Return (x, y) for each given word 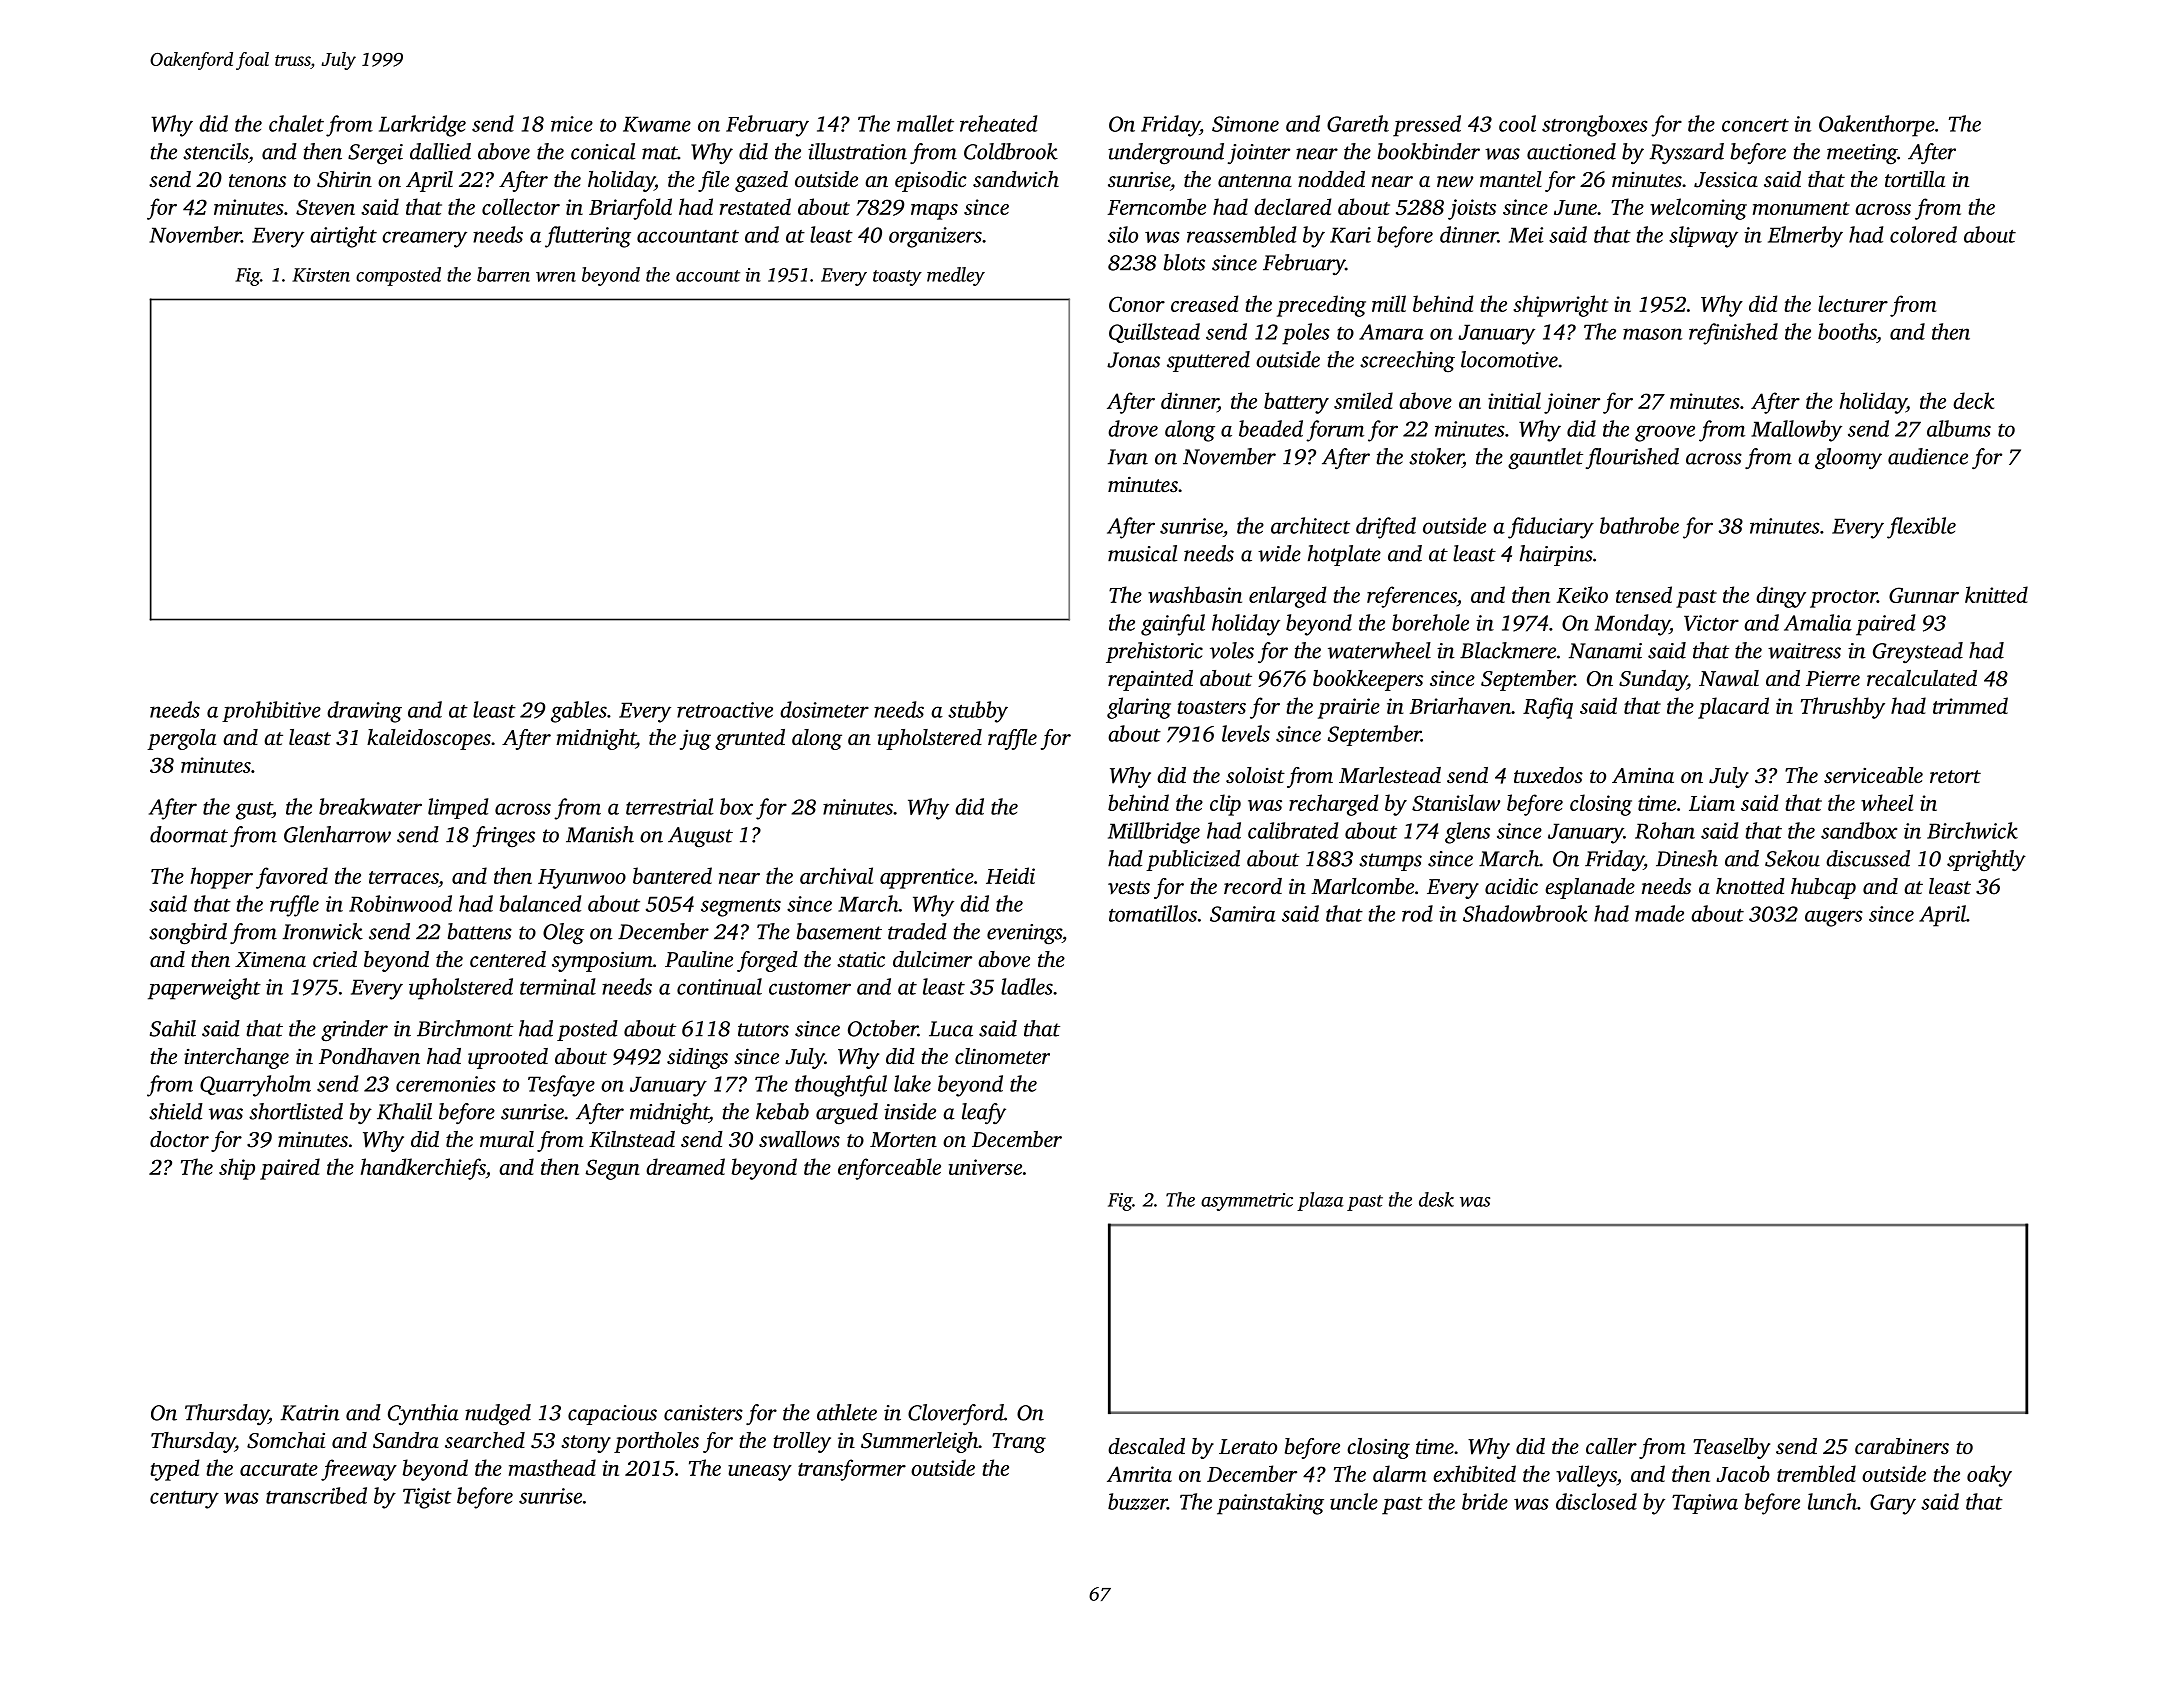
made (1659, 913)
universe (985, 1167)
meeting (1862, 154)
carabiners (1902, 1446)
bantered (672, 875)
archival (836, 875)
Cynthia (423, 1415)
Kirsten (321, 275)
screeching (1407, 362)
